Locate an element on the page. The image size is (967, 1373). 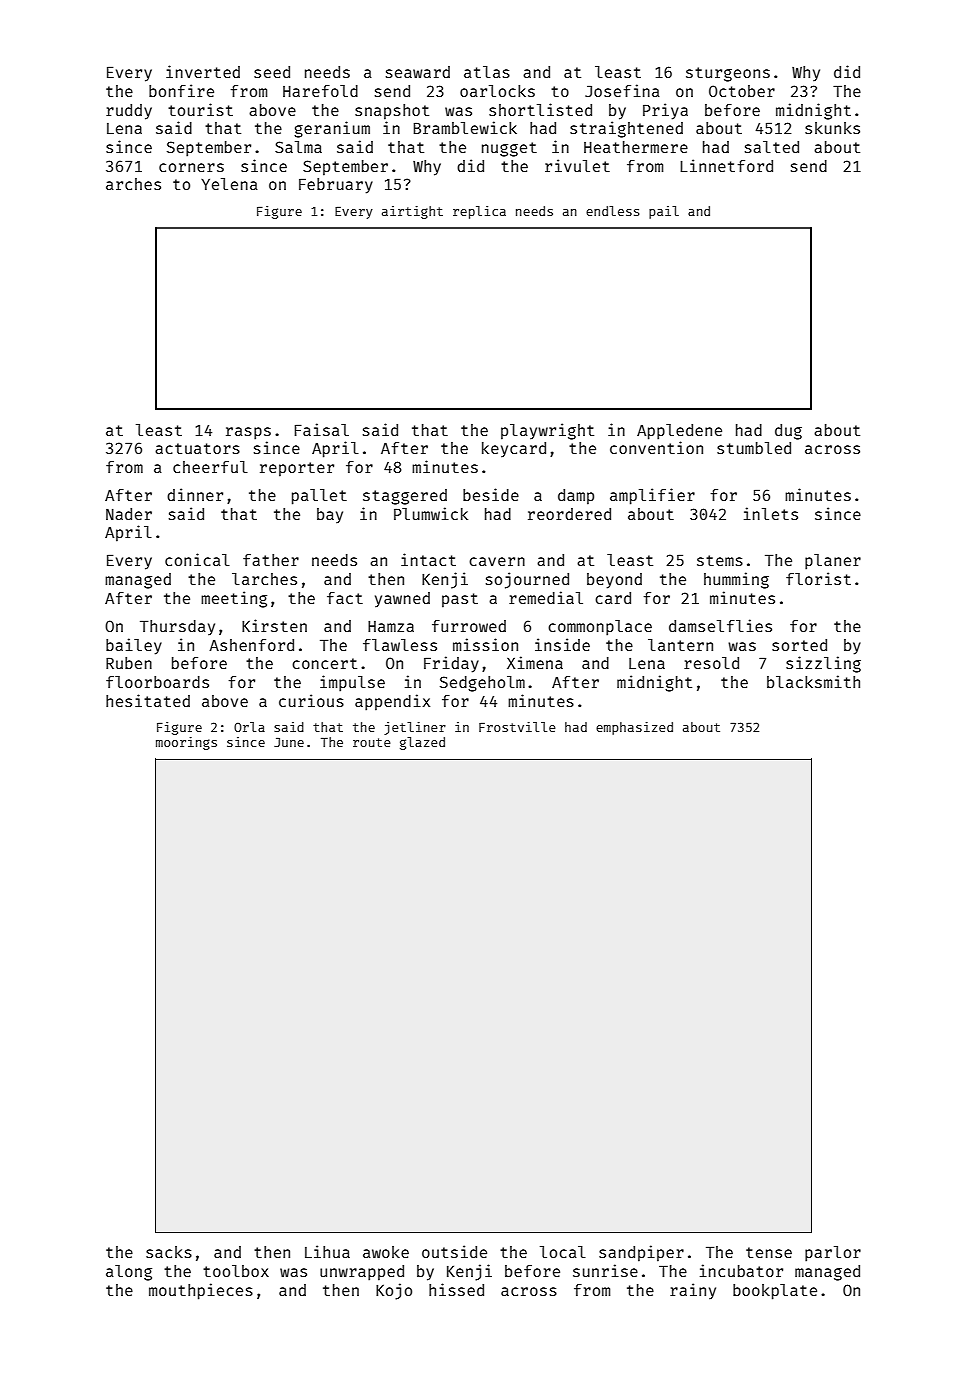
sacks is located at coordinates (169, 1252).
